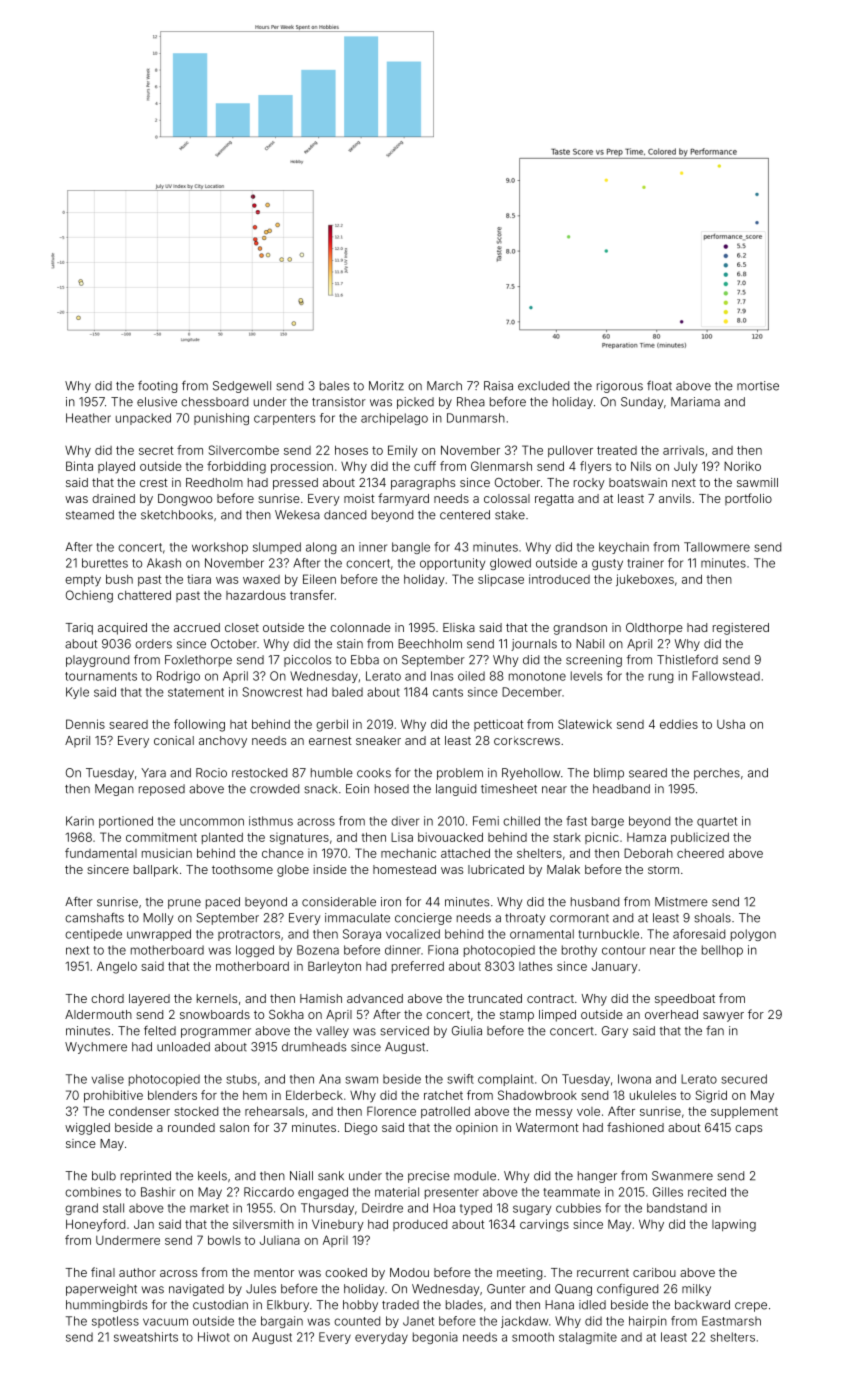  Describe the element at coordinates (319, 579) in the screenshot. I see `Eileen` at that location.
